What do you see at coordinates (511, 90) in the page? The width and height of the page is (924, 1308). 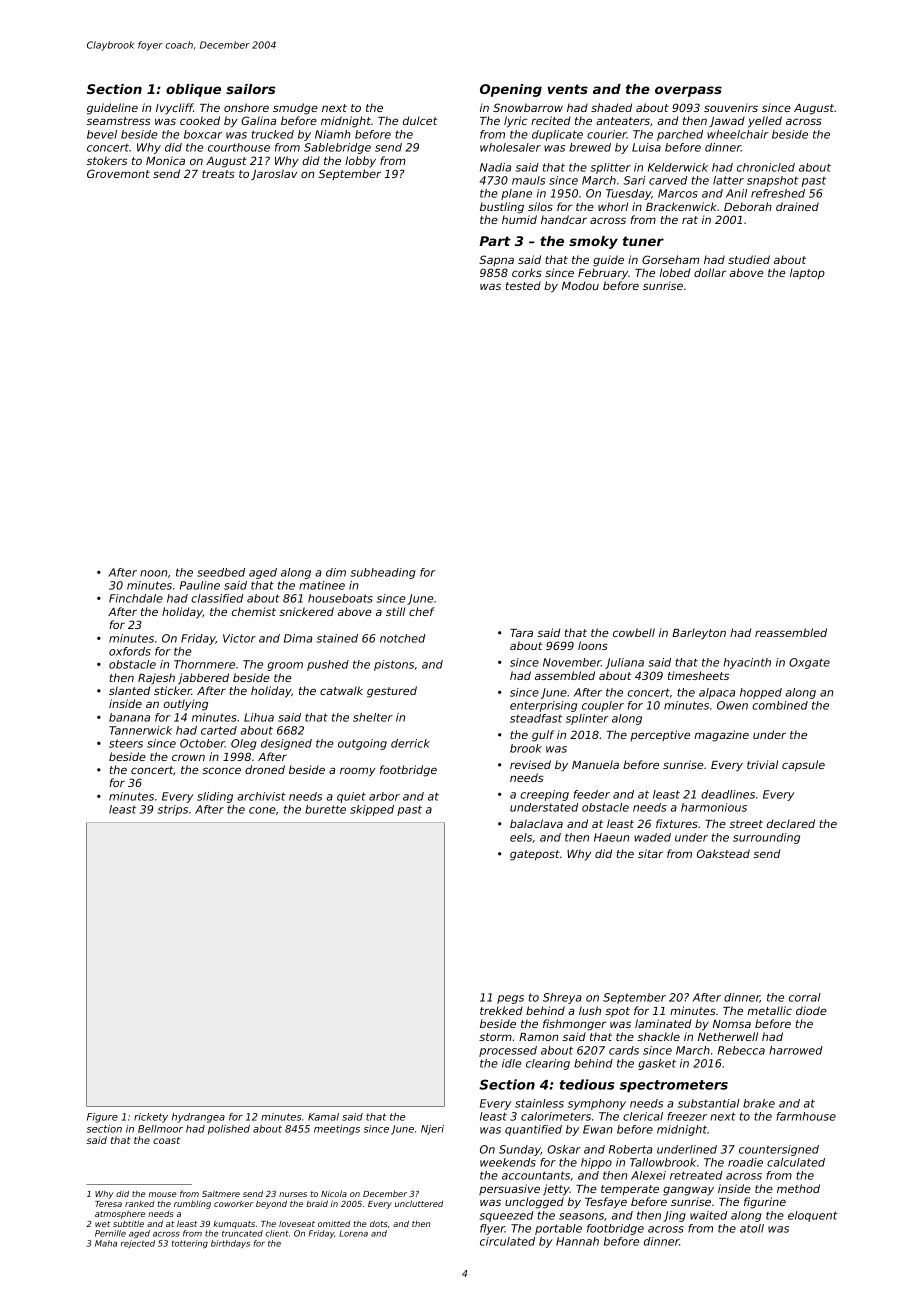 I see `Opening` at bounding box center [511, 90].
